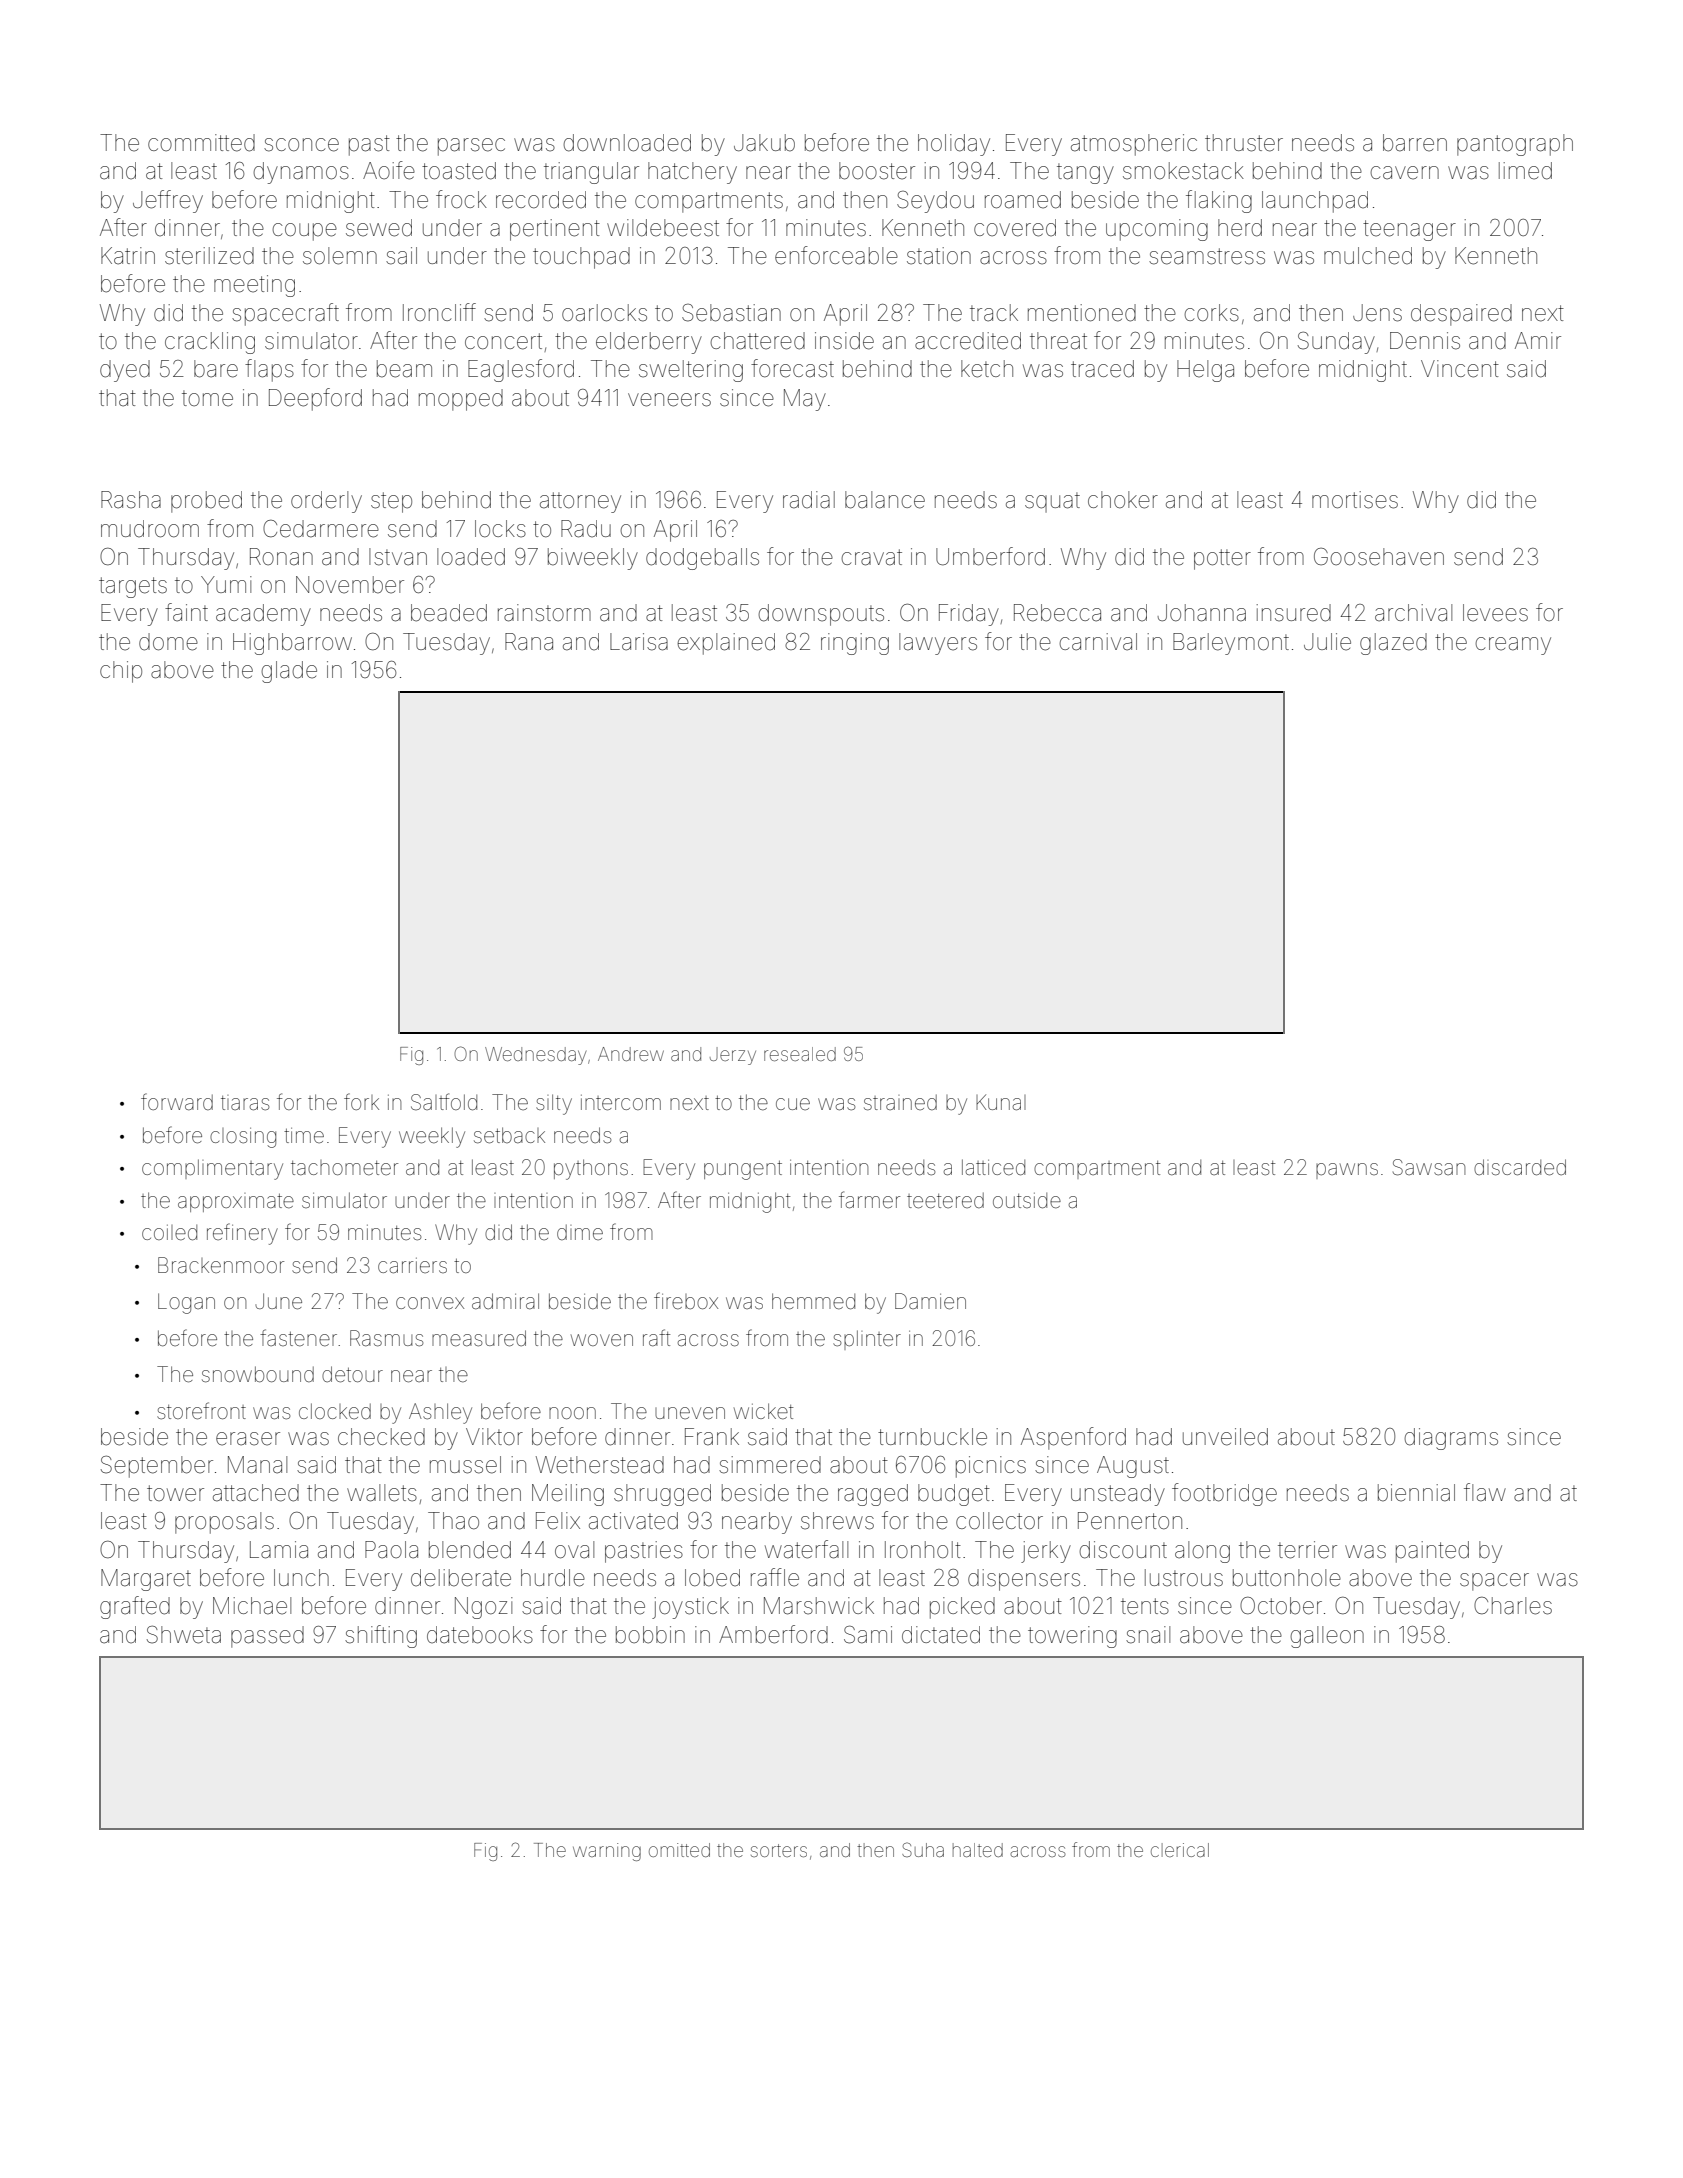  Describe the element at coordinates (1520, 1167) in the screenshot. I see `discarded` at that location.
